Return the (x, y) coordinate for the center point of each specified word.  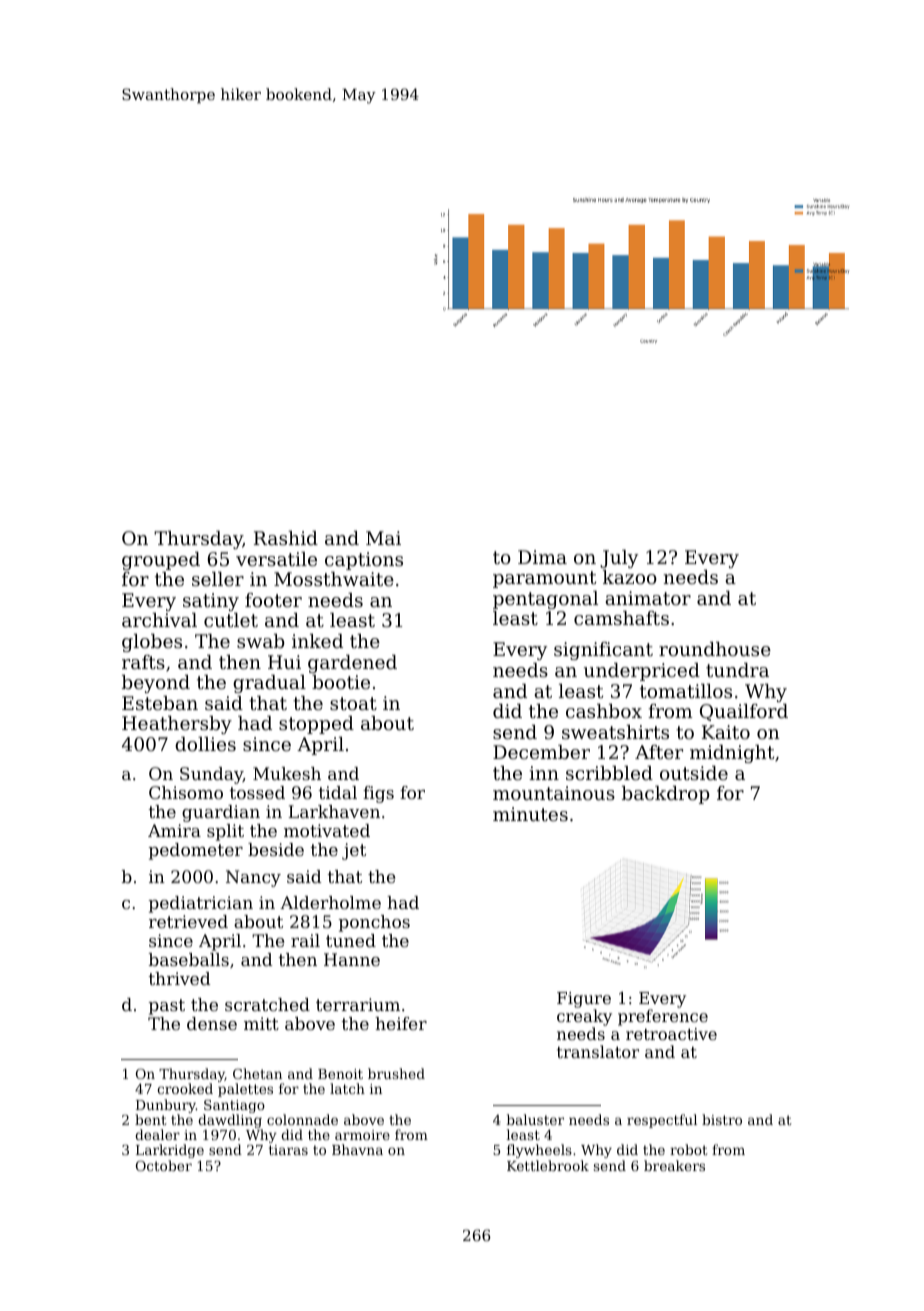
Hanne (352, 959)
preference (663, 1017)
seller (218, 579)
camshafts (621, 618)
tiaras (288, 1150)
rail (305, 940)
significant (603, 651)
